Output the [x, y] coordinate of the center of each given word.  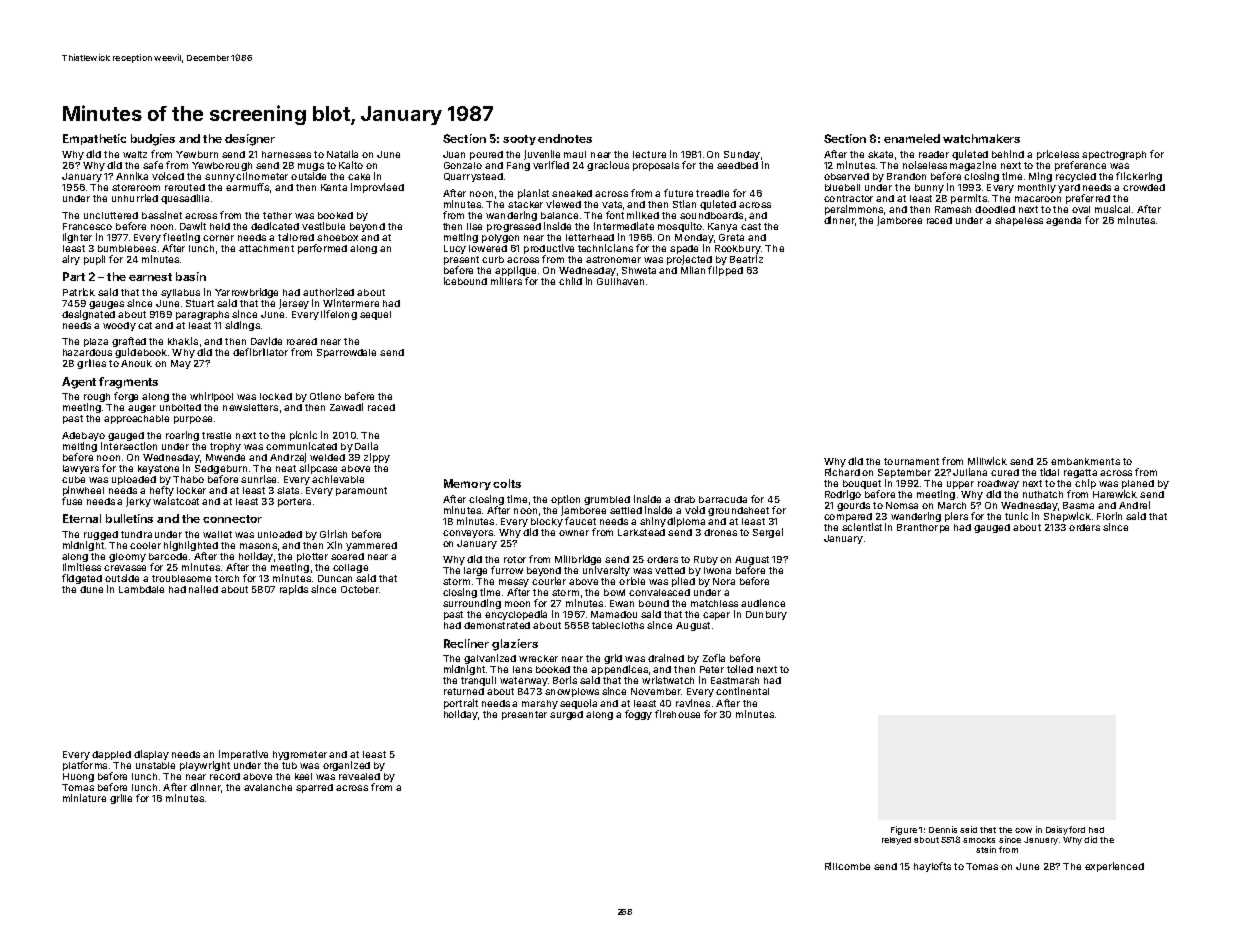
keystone [158, 469]
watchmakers [981, 138]
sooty [519, 140]
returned [464, 691]
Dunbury [766, 615]
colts [507, 483]
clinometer [262, 176]
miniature [84, 798]
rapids [294, 590]
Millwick [987, 461]
